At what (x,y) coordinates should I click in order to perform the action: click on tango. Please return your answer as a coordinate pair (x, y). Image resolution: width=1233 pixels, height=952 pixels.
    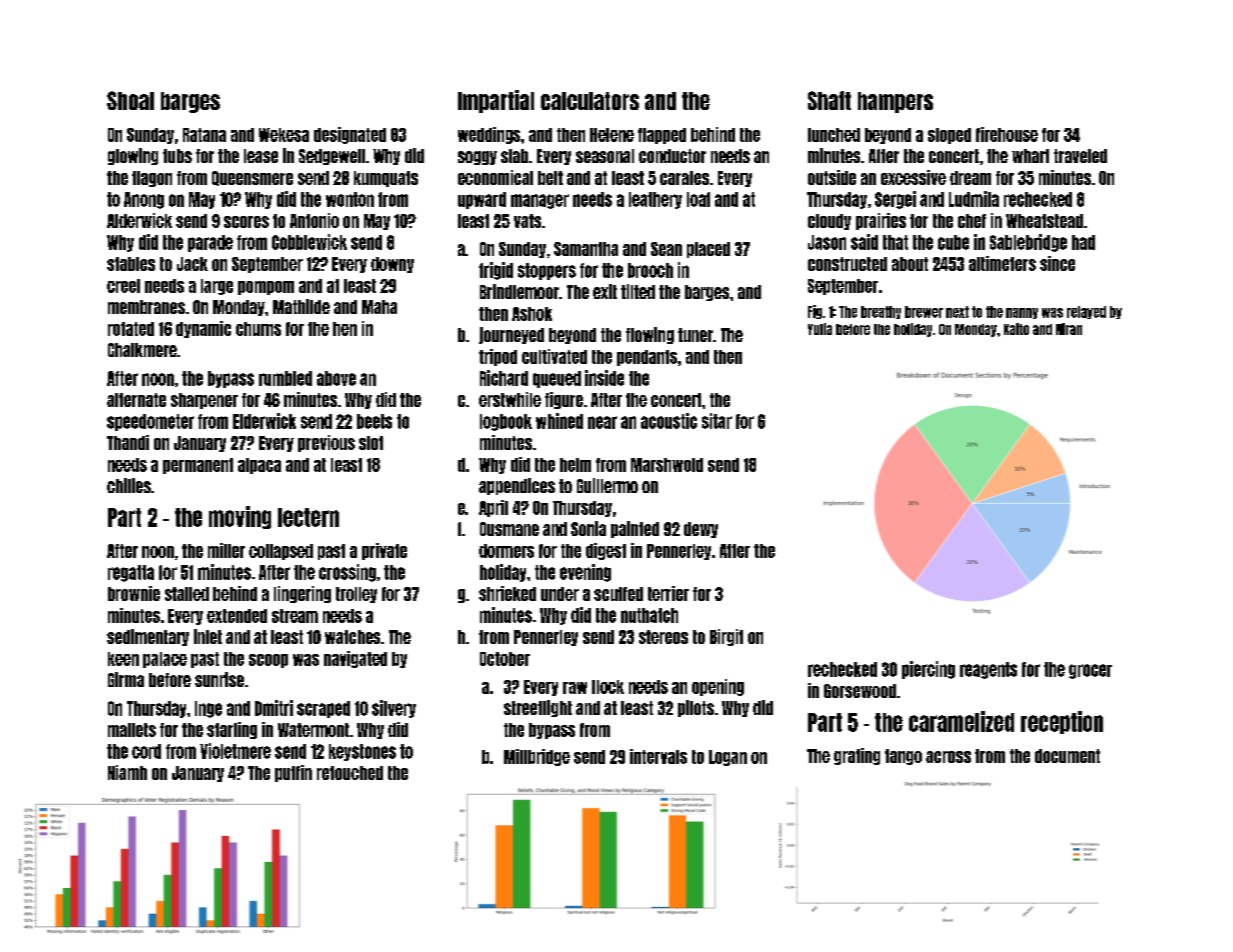
    Looking at the image, I should click on (903, 757).
